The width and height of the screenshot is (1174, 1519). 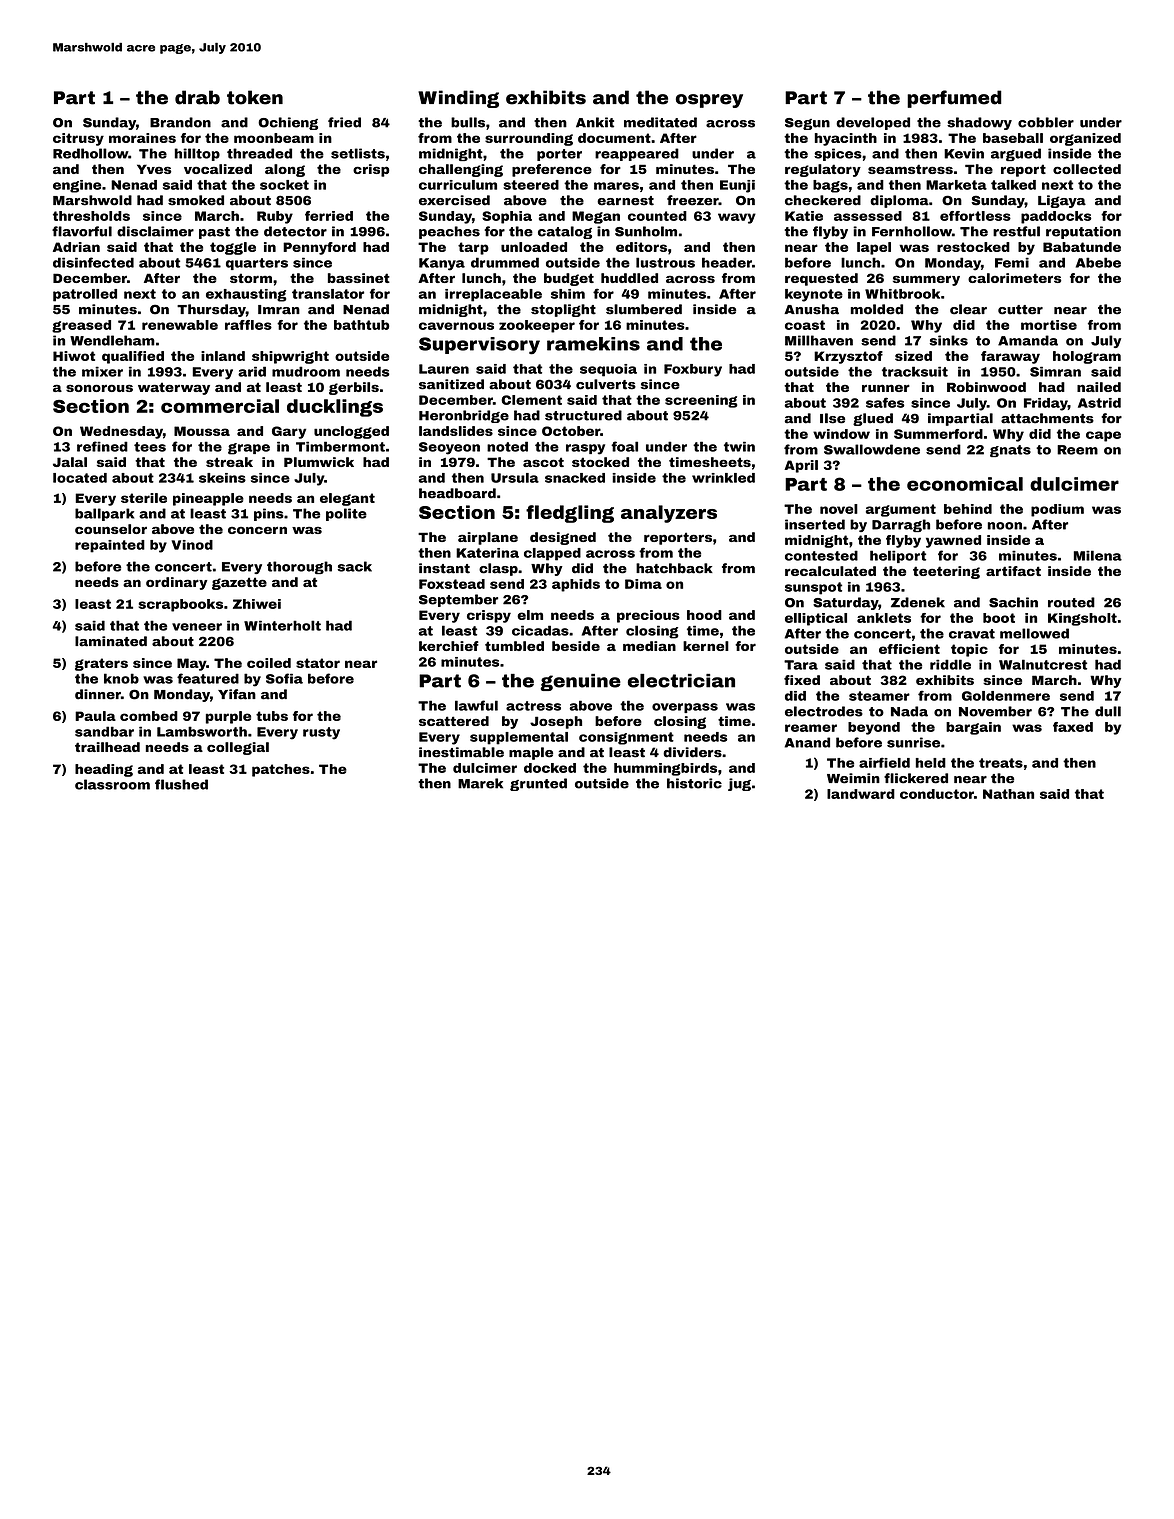 What do you see at coordinates (233, 248) in the screenshot?
I see `toggle` at bounding box center [233, 248].
